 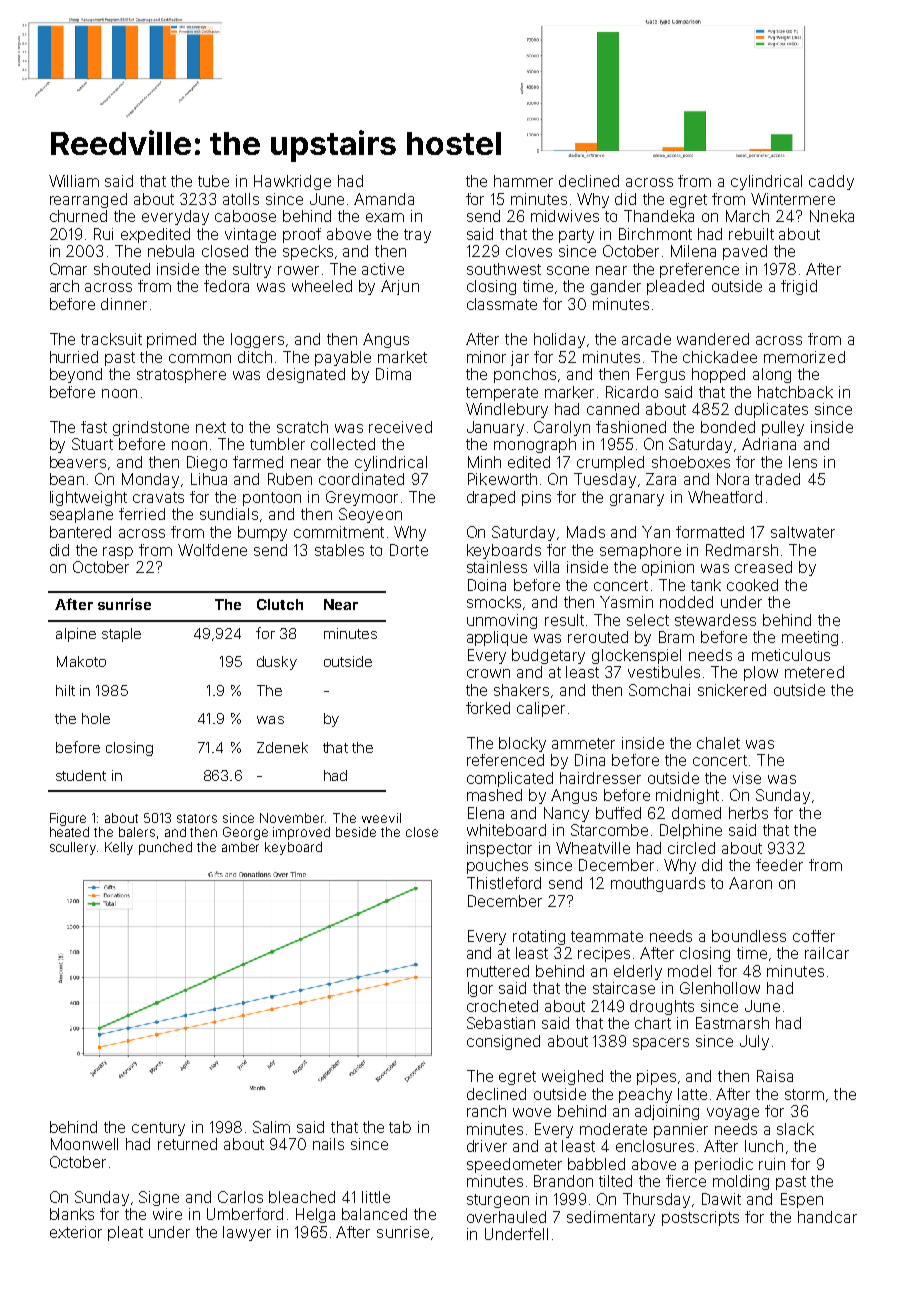 I want to click on staple, so click(x=121, y=635).
